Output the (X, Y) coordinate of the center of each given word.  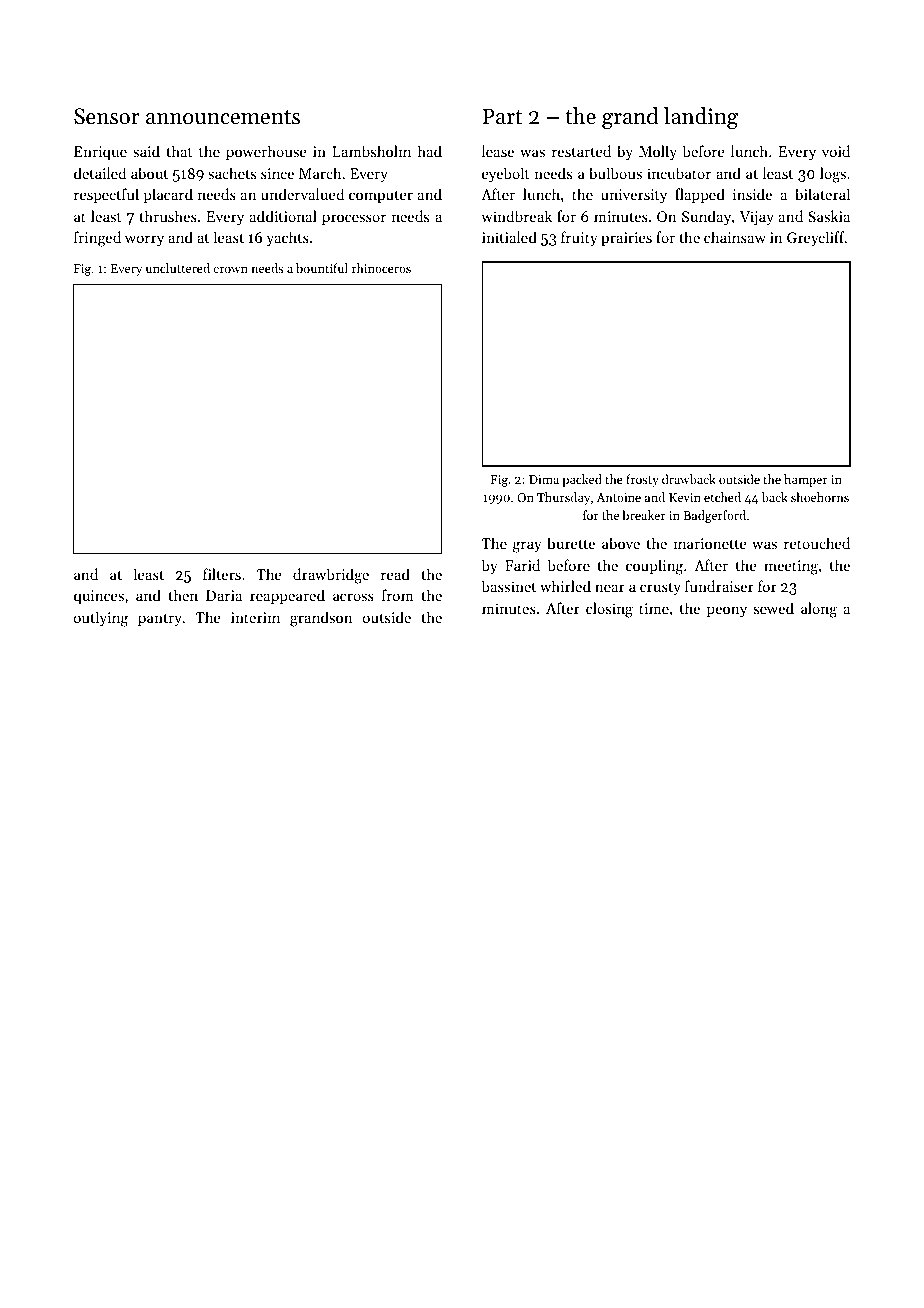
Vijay (757, 218)
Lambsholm (371, 151)
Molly (658, 153)
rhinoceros (381, 268)
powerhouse (266, 152)
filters (222, 574)
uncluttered (178, 268)
